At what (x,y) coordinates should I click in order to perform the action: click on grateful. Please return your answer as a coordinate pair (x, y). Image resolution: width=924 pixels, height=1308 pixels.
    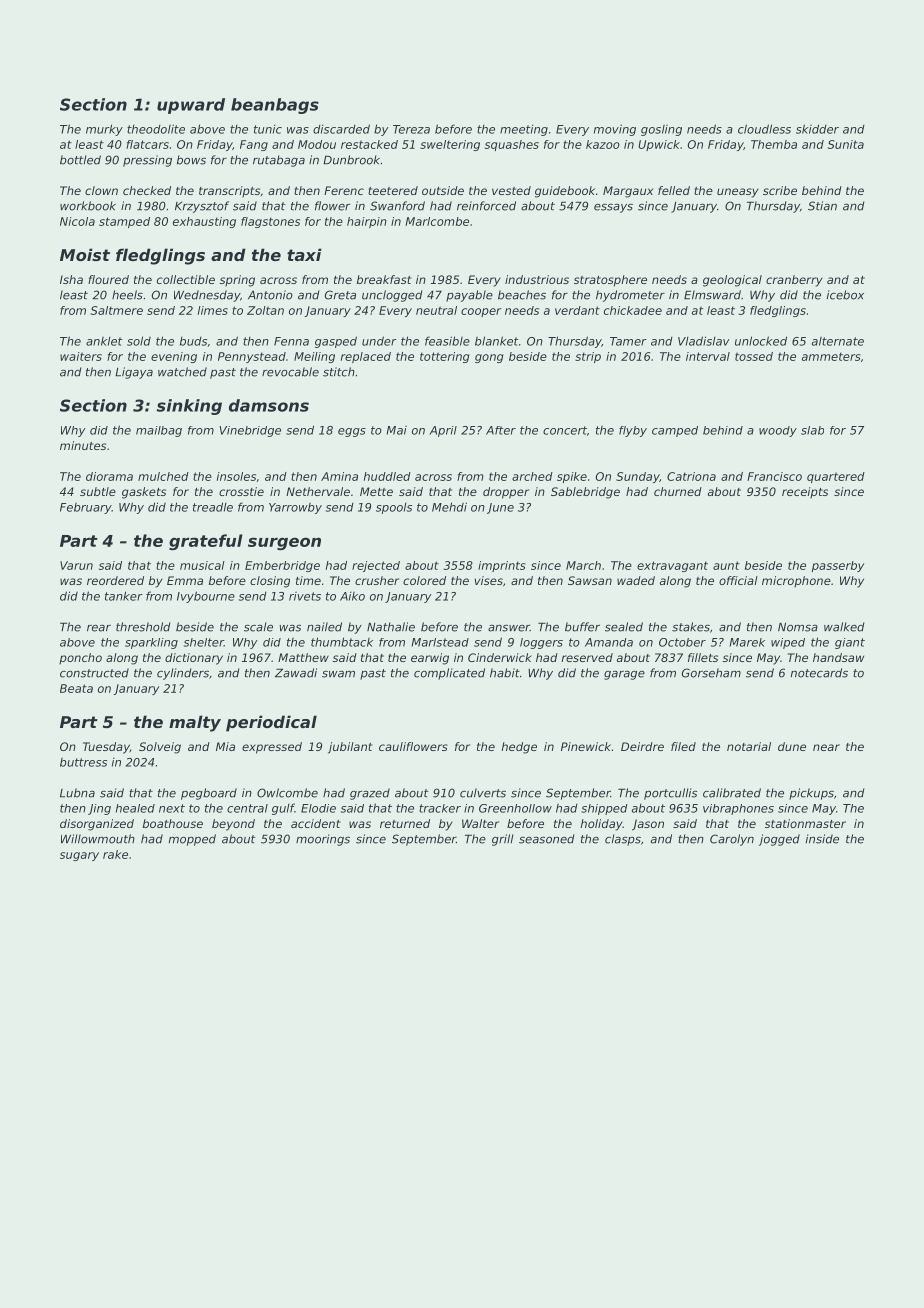
    Looking at the image, I should click on (206, 542).
